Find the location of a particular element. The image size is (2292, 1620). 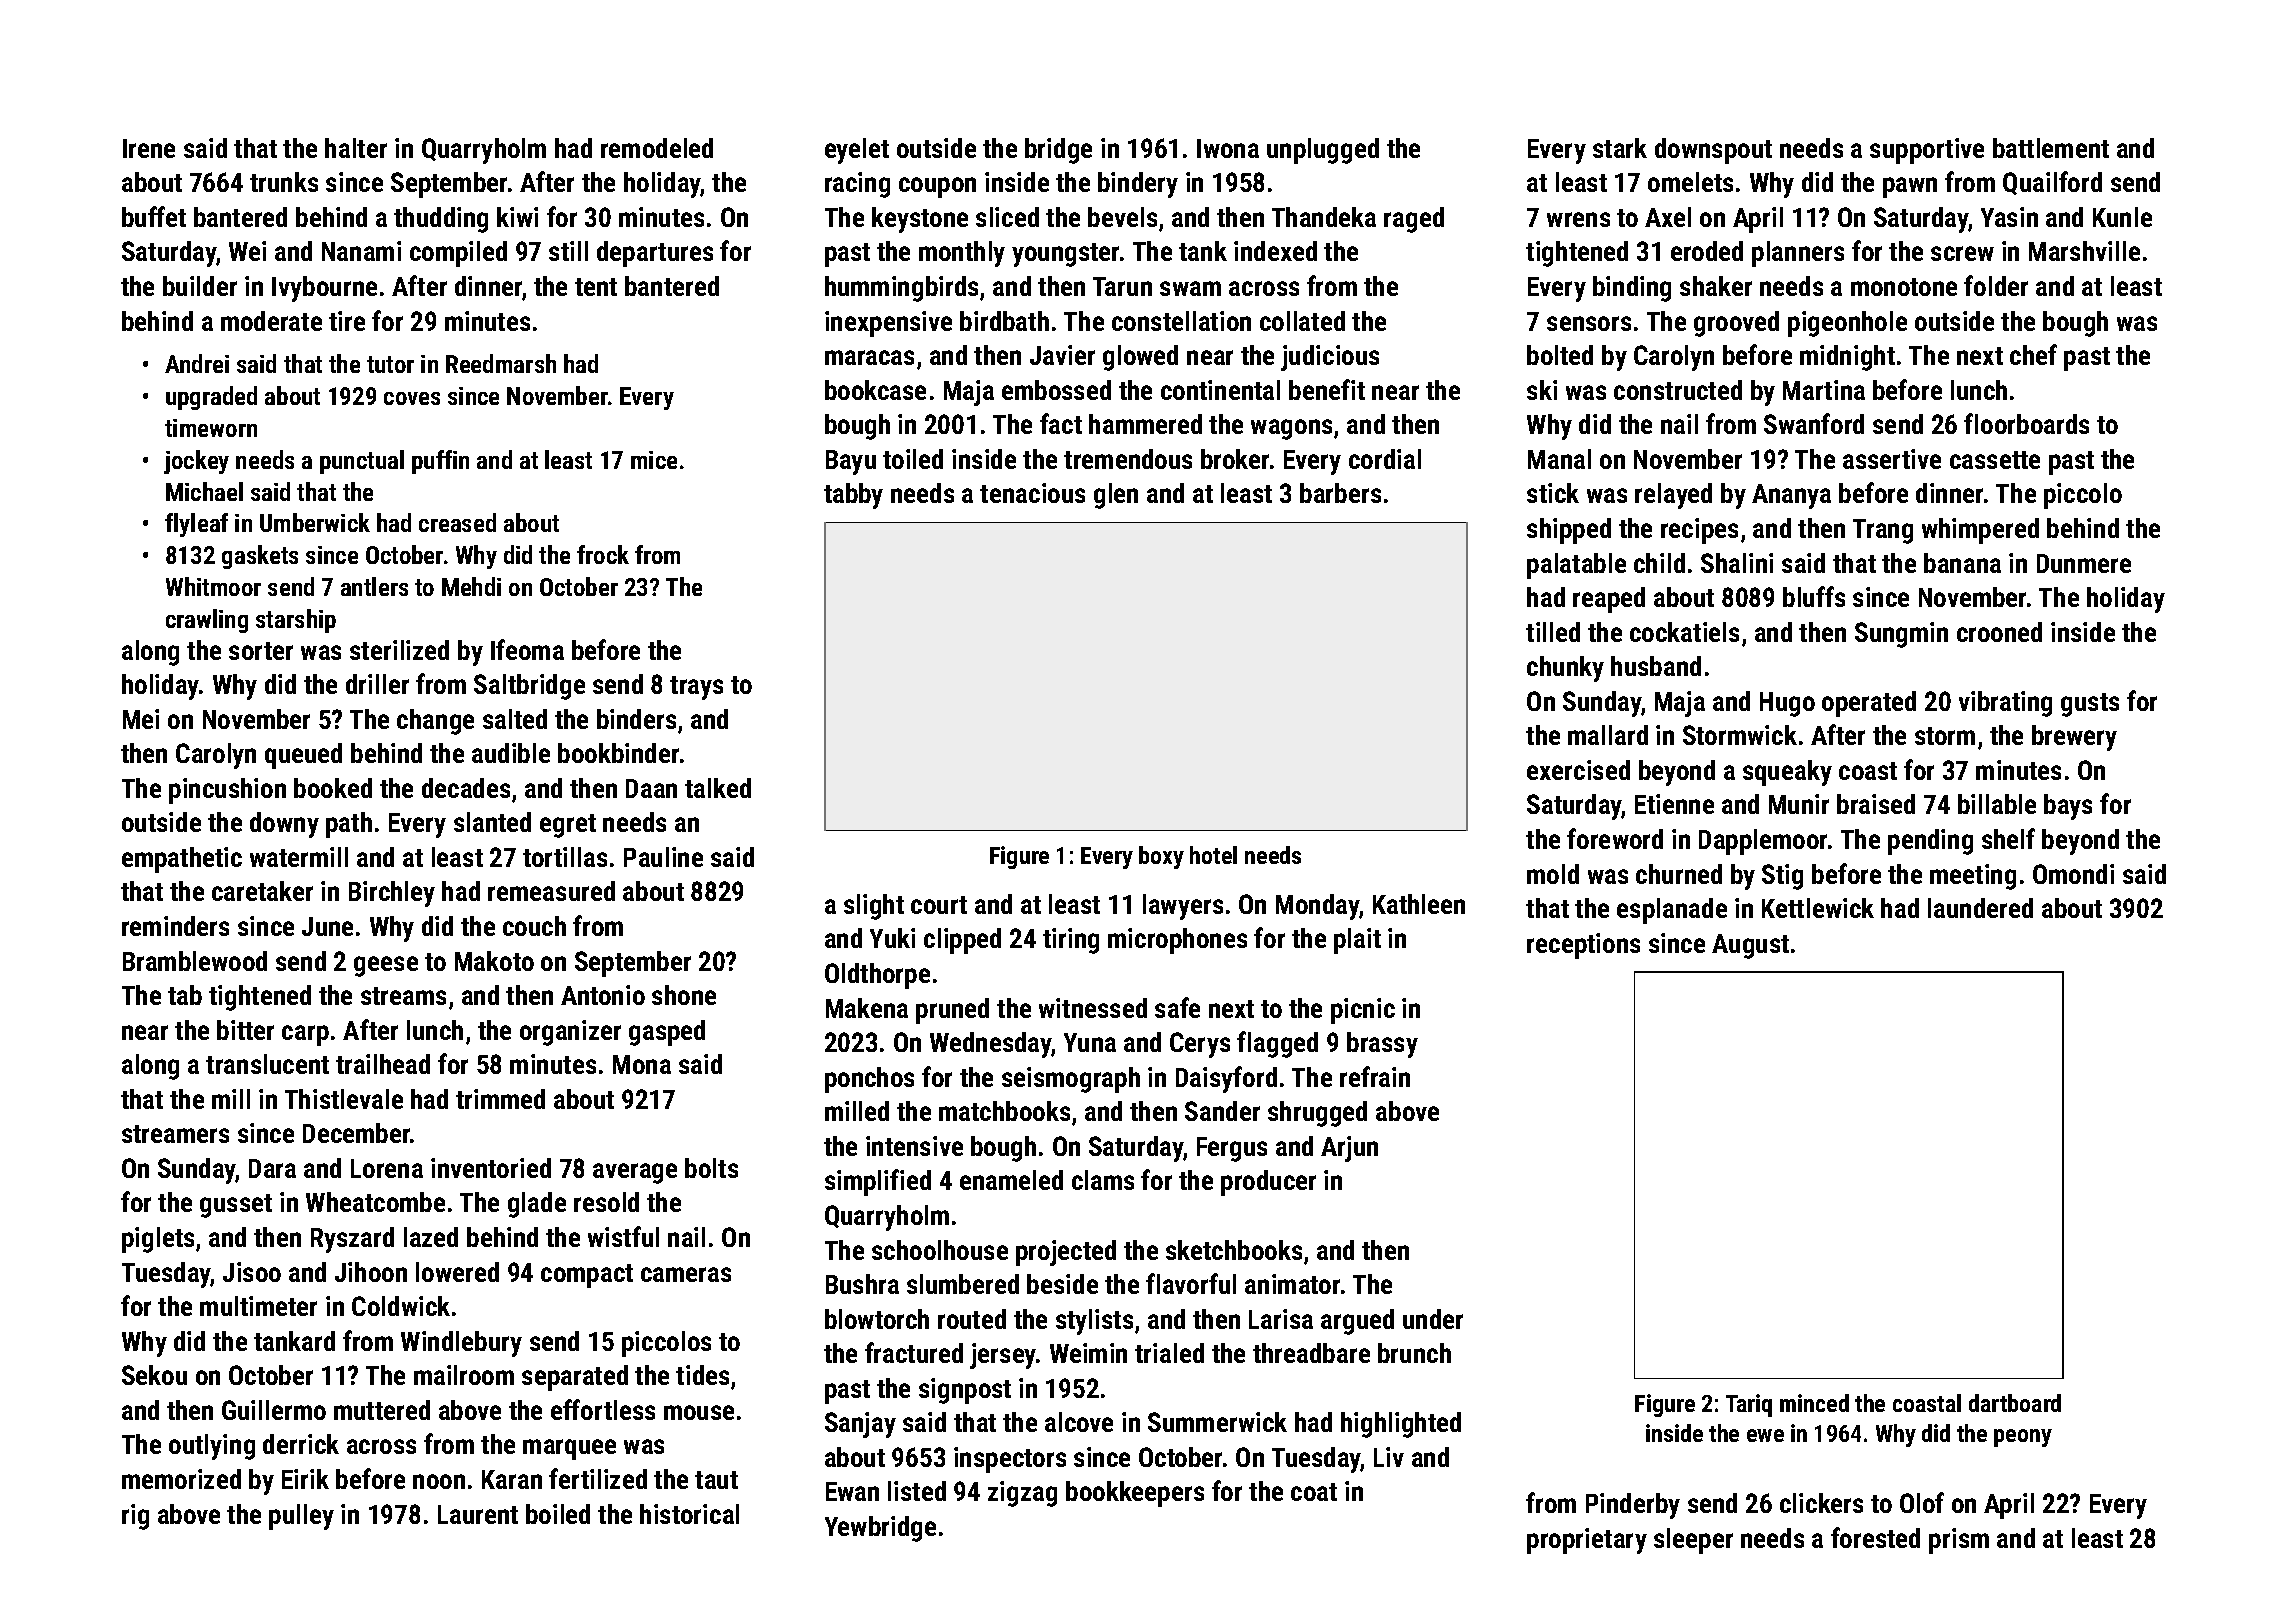

raged is located at coordinates (1414, 220).
